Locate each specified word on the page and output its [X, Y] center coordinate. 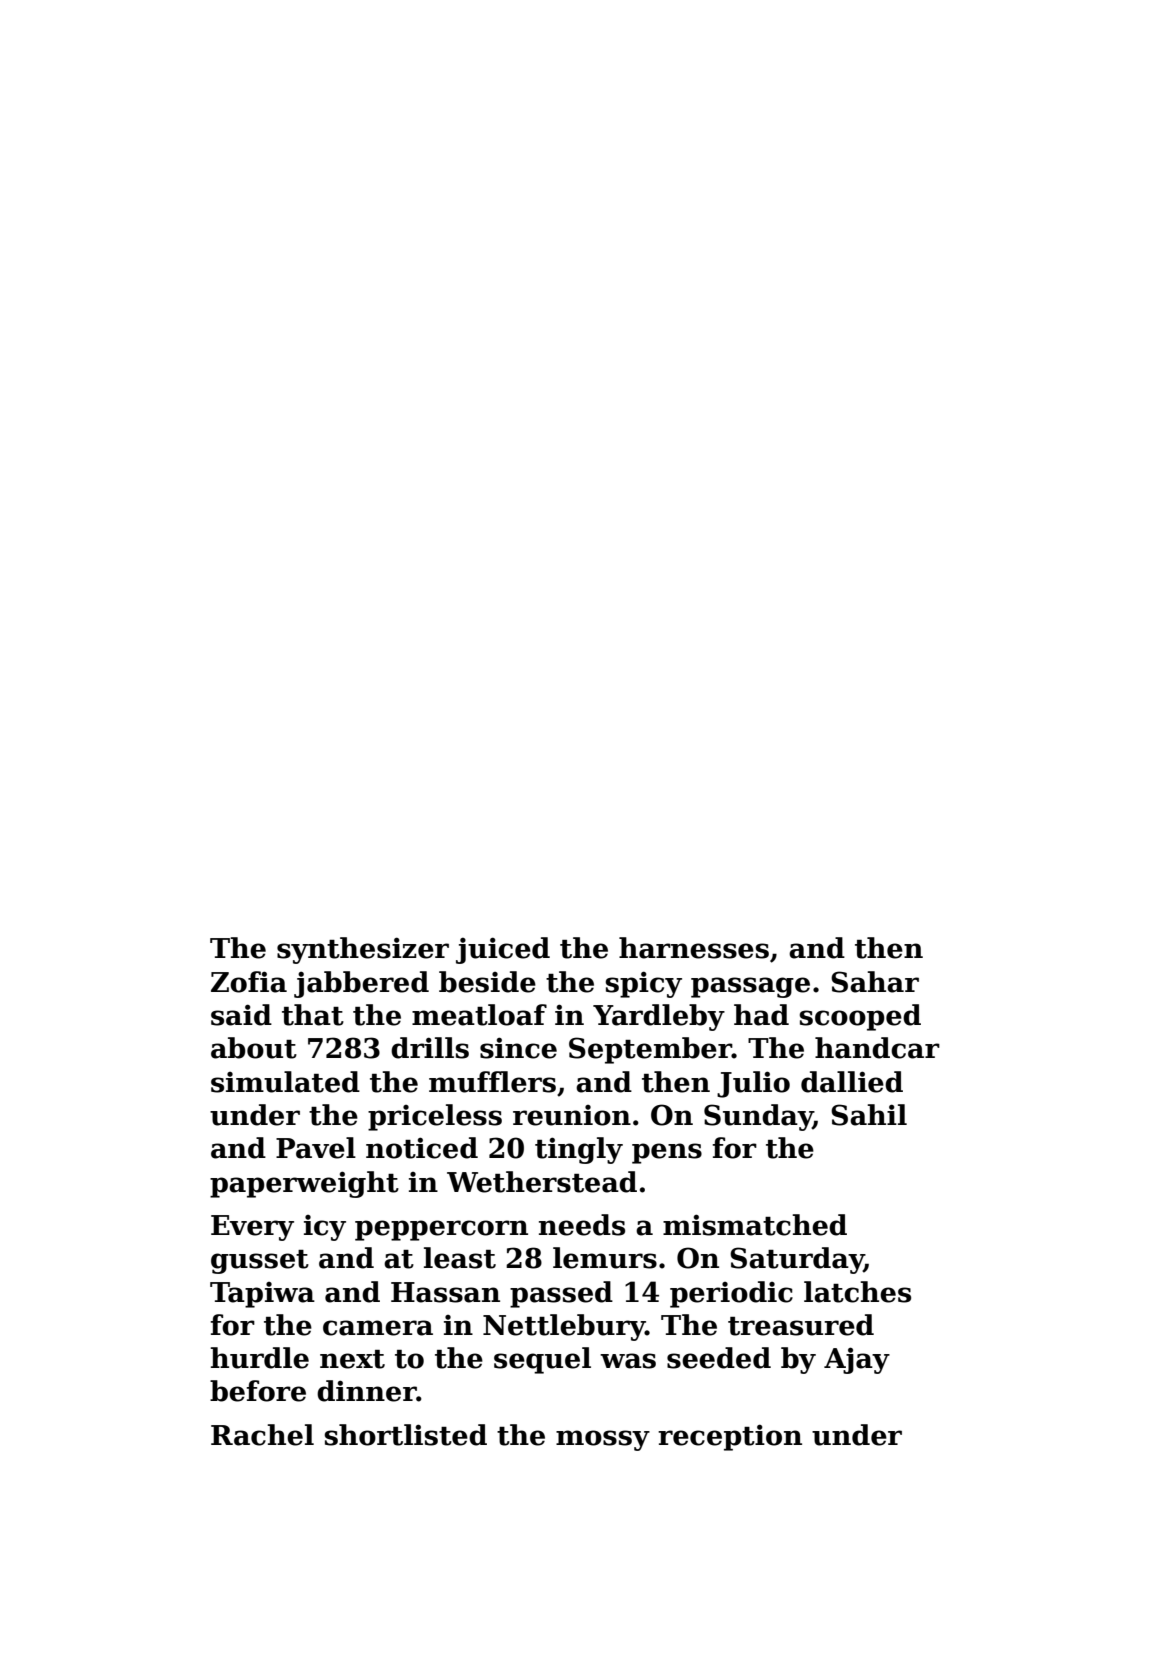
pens [667, 1153]
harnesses [694, 948]
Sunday [758, 1117]
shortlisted [406, 1435]
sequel [542, 1360]
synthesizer [363, 950]
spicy [644, 984]
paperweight [304, 1184]
